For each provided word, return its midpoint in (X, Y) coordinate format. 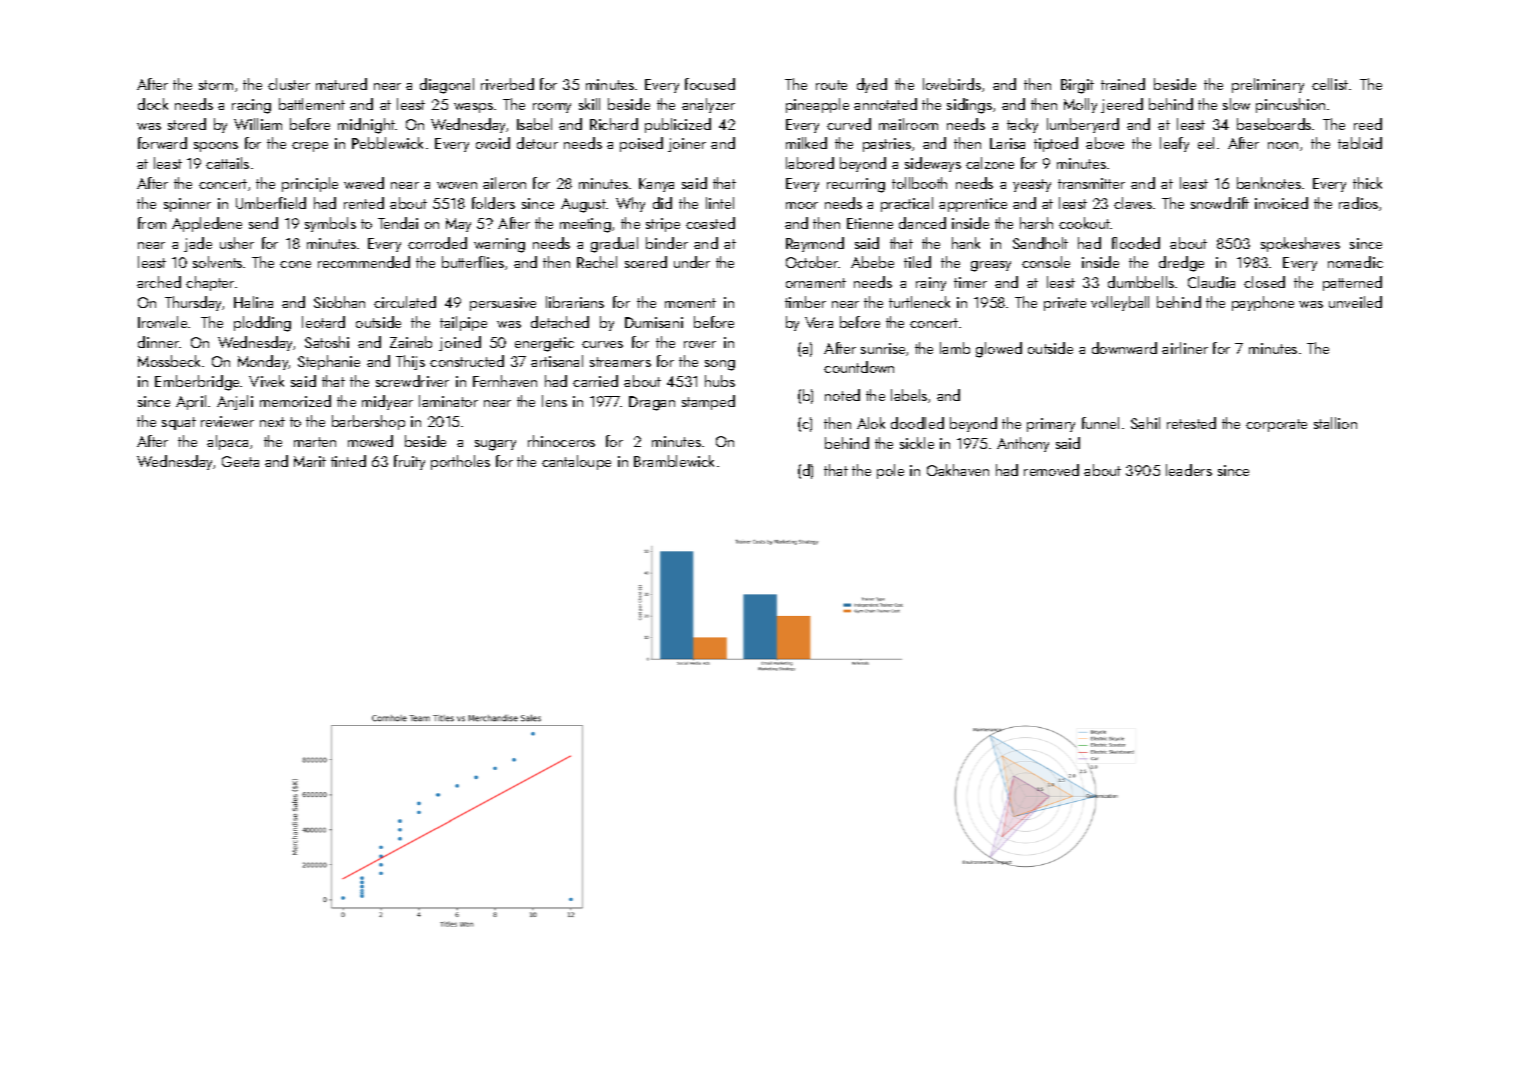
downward (1124, 348)
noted (842, 395)
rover (700, 344)
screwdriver (412, 381)
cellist (1330, 84)
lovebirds (952, 84)
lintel (720, 203)
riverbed (507, 84)
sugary (495, 445)
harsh (1036, 223)
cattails (227, 163)
